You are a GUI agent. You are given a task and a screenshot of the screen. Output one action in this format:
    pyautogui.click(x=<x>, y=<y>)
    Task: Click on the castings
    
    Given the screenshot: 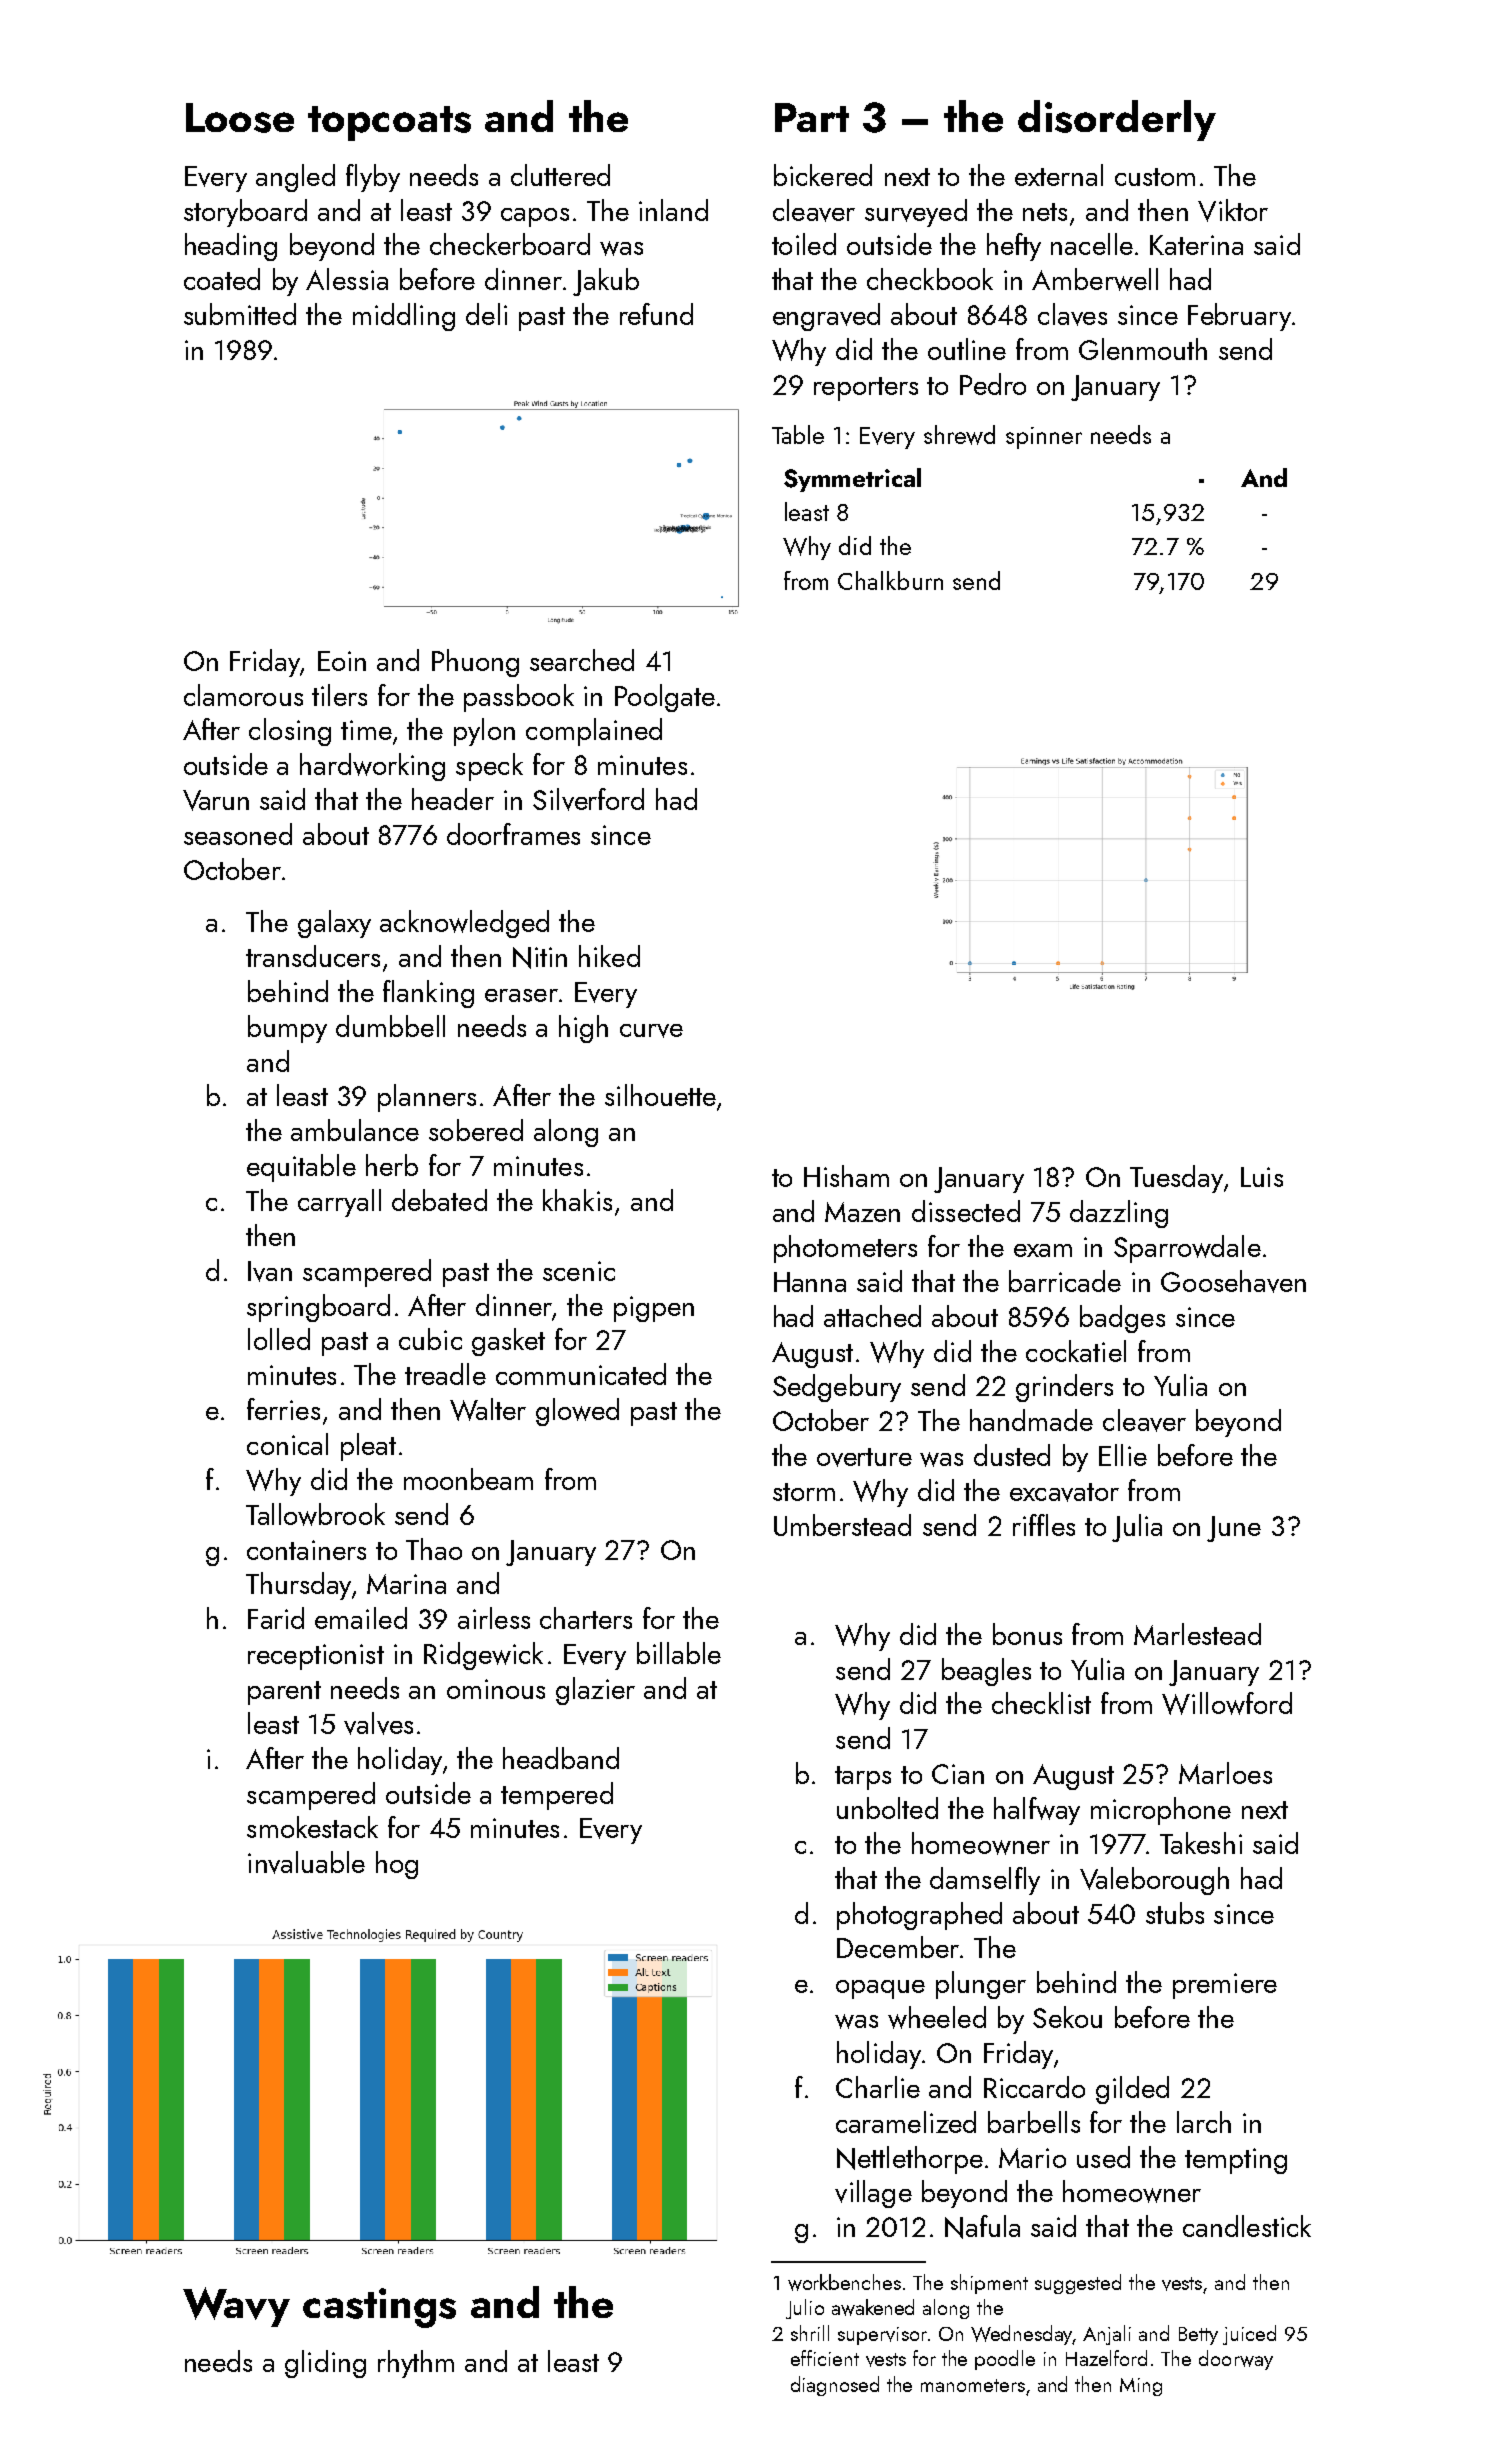 What is the action you would take?
    pyautogui.click(x=379, y=2308)
